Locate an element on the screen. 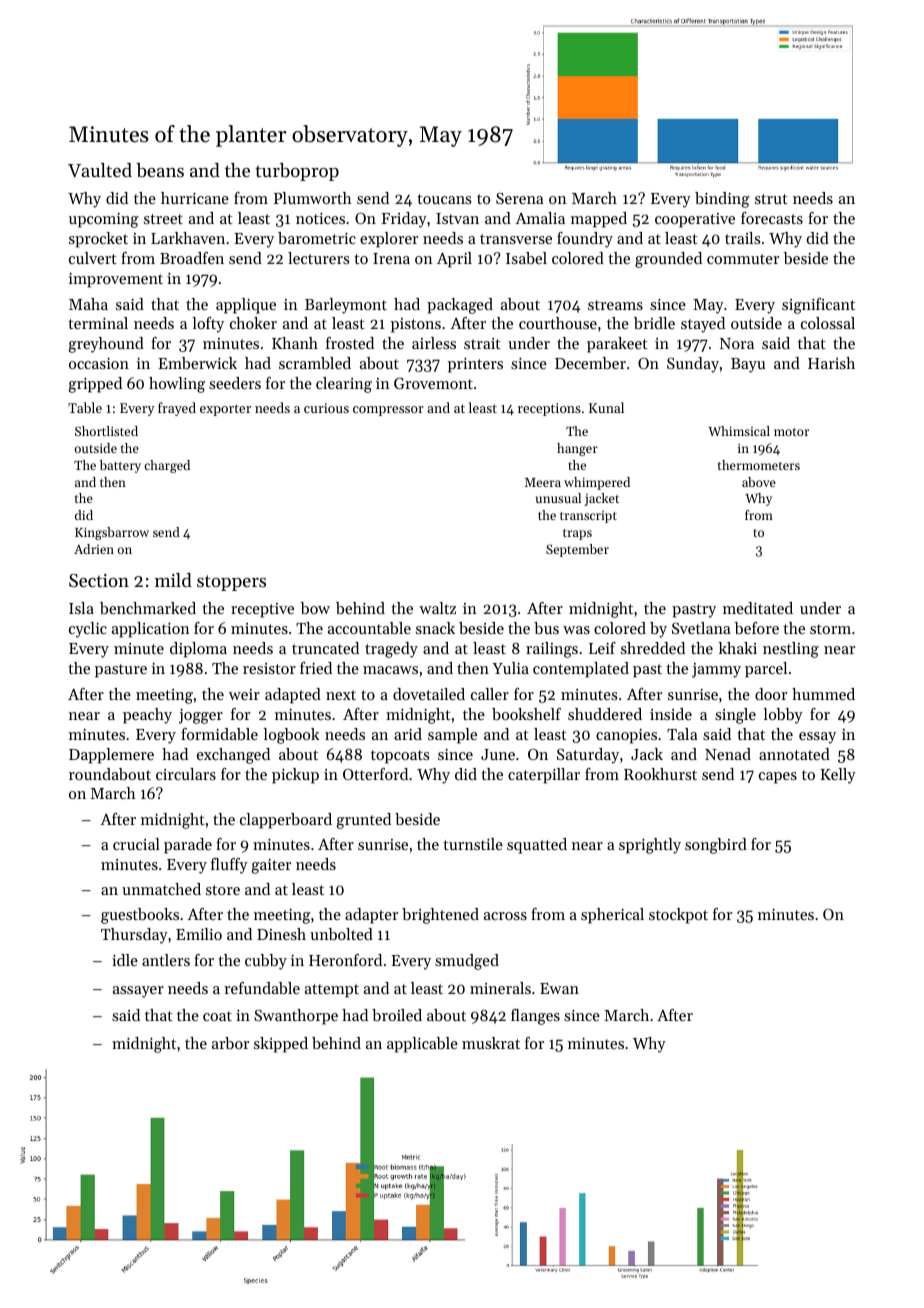 This screenshot has width=924, height=1308. unusual is located at coordinates (558, 498).
